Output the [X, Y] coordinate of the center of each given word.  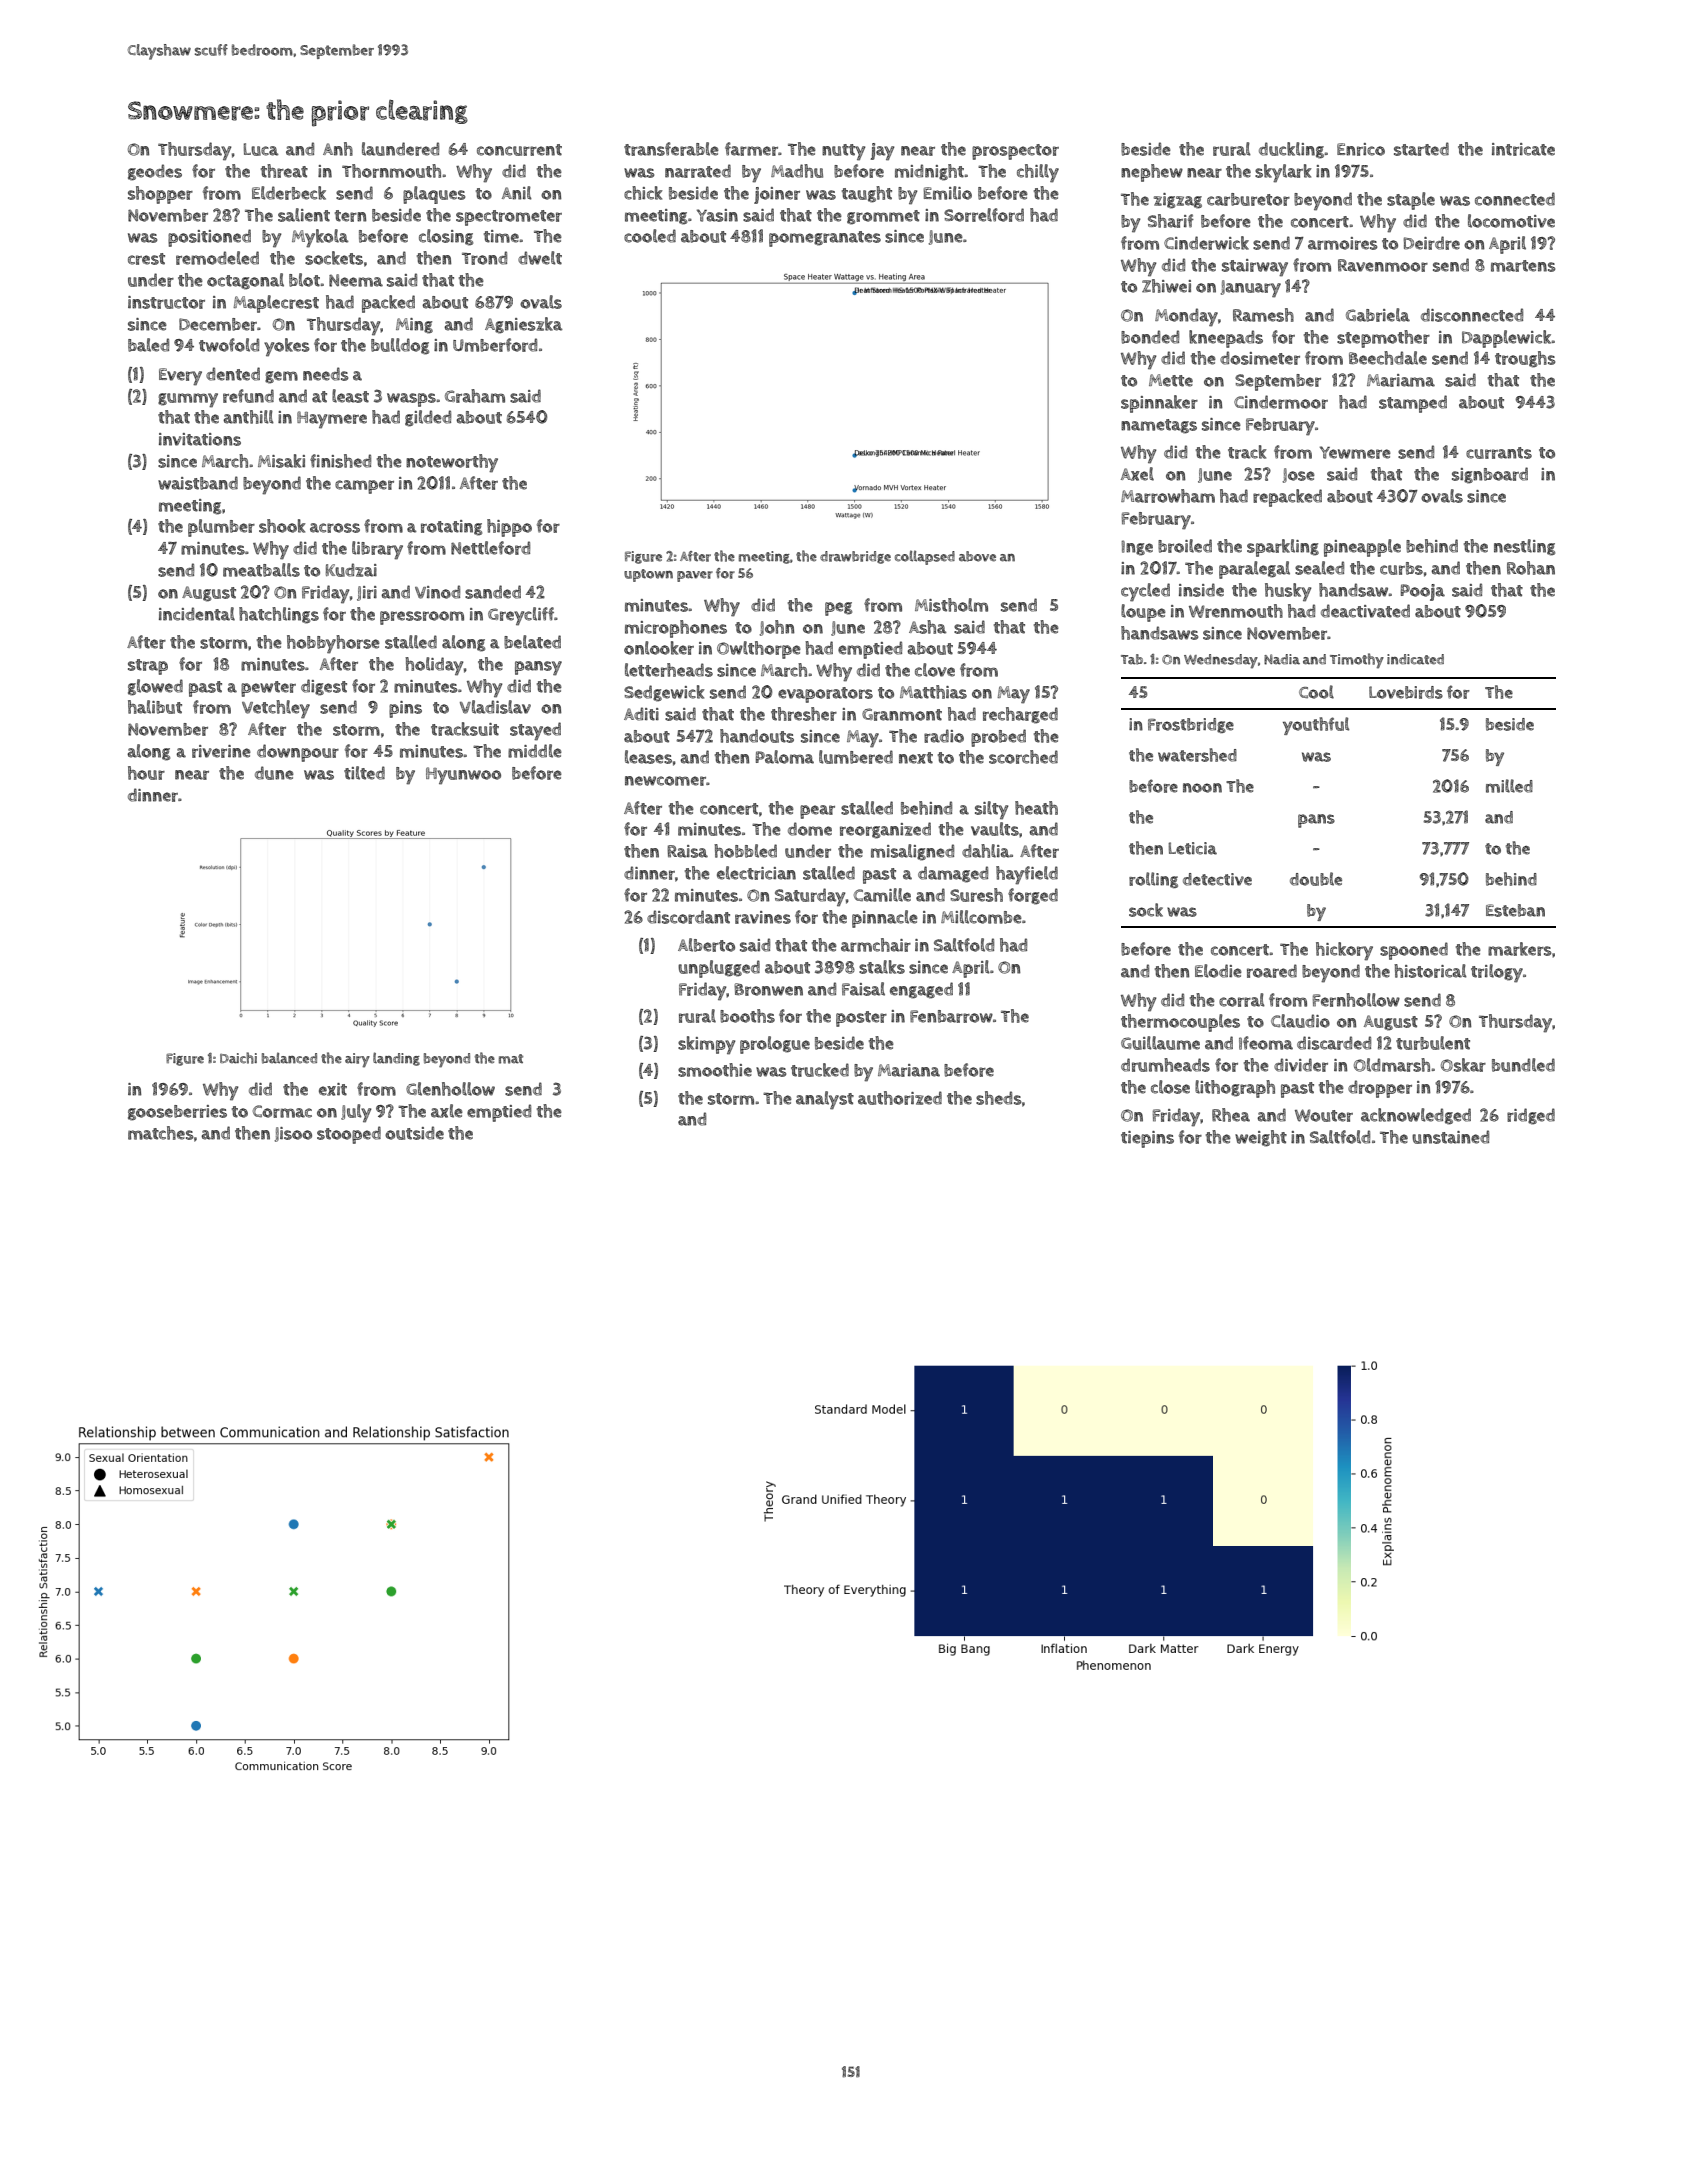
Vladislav [495, 707]
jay [882, 152]
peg [838, 609]
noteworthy [452, 463]
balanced [289, 1058]
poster [861, 1019]
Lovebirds [1406, 692]
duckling [1292, 150]
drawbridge [855, 557]
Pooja [1423, 592]
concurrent [519, 150]
